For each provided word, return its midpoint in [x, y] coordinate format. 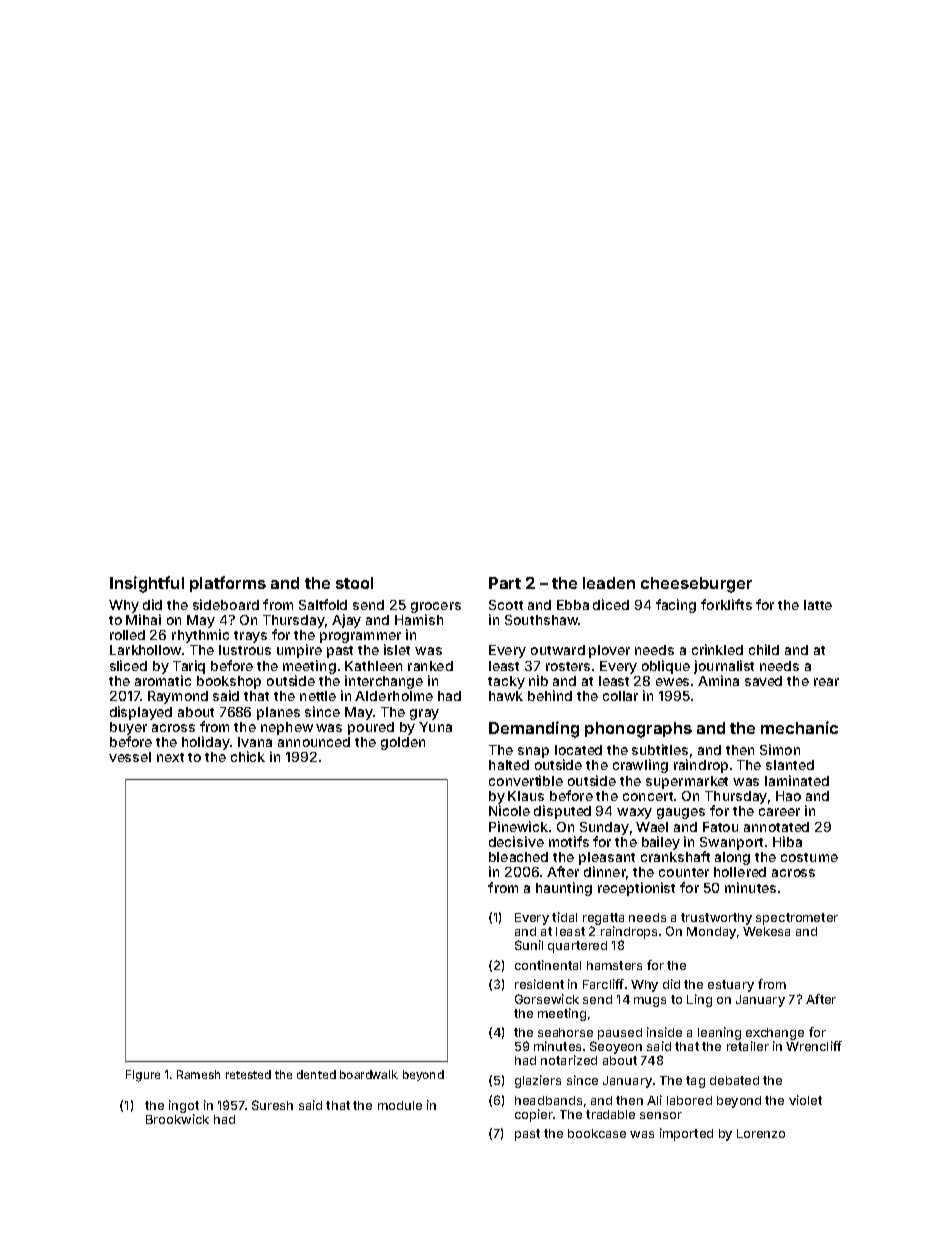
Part [505, 583]
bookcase [597, 1133]
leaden [609, 583]
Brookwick [177, 1119]
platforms [228, 584]
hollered [740, 872]
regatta [603, 919]
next [170, 757]
